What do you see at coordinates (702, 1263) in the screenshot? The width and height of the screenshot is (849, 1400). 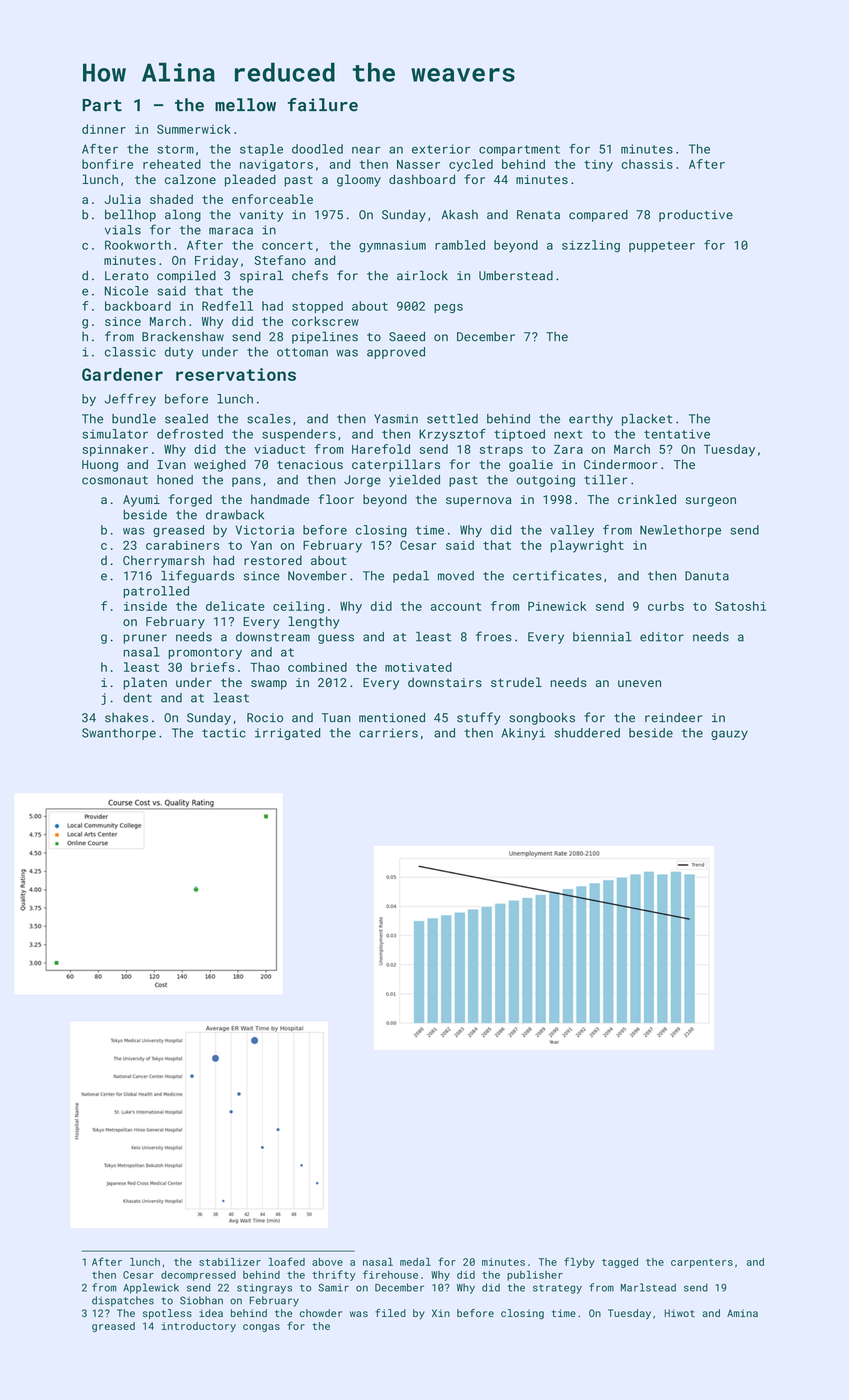 I see `carpenters` at bounding box center [702, 1263].
